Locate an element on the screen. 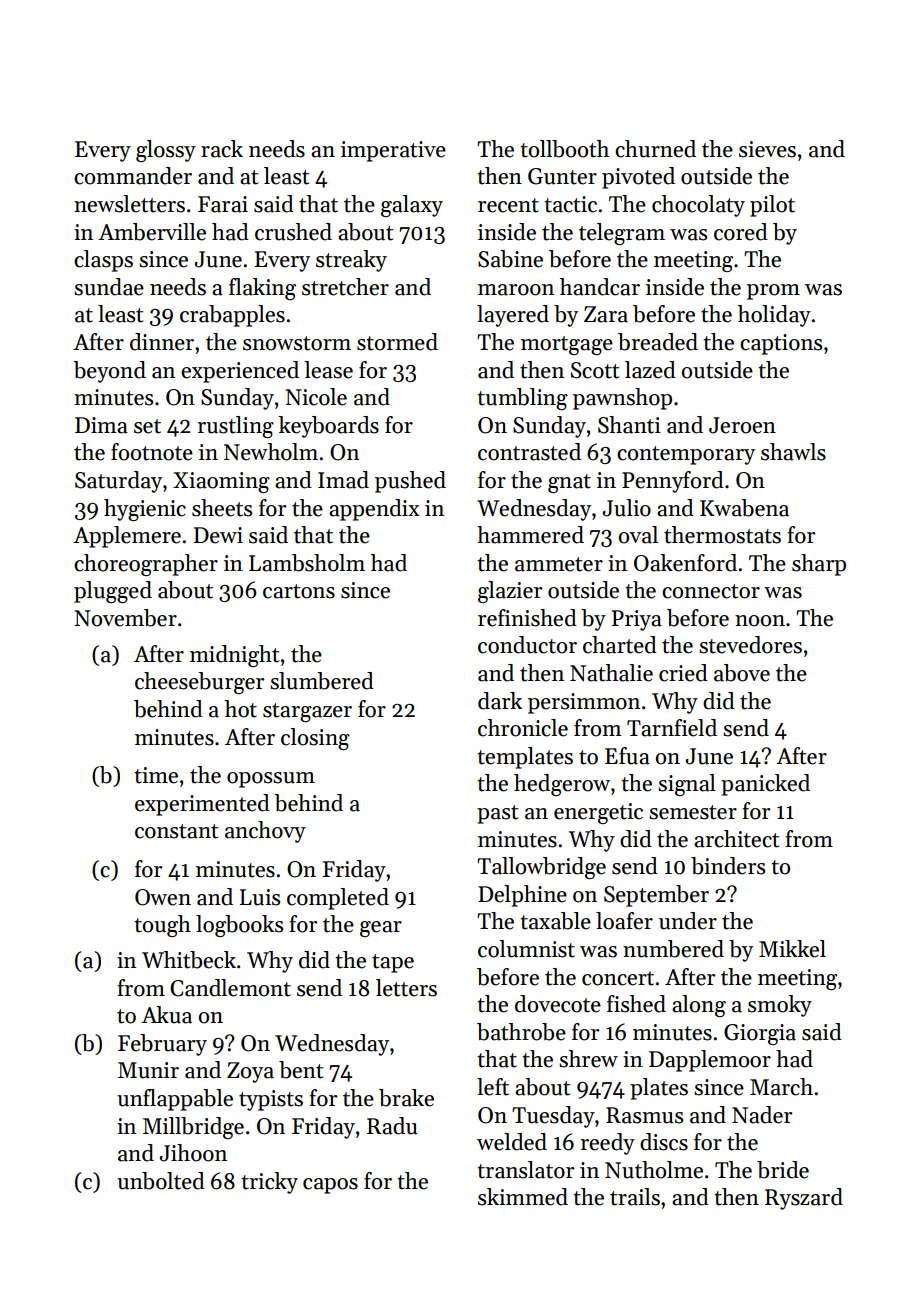 The width and height of the screenshot is (924, 1314). Amberville is located at coordinates (152, 232).
